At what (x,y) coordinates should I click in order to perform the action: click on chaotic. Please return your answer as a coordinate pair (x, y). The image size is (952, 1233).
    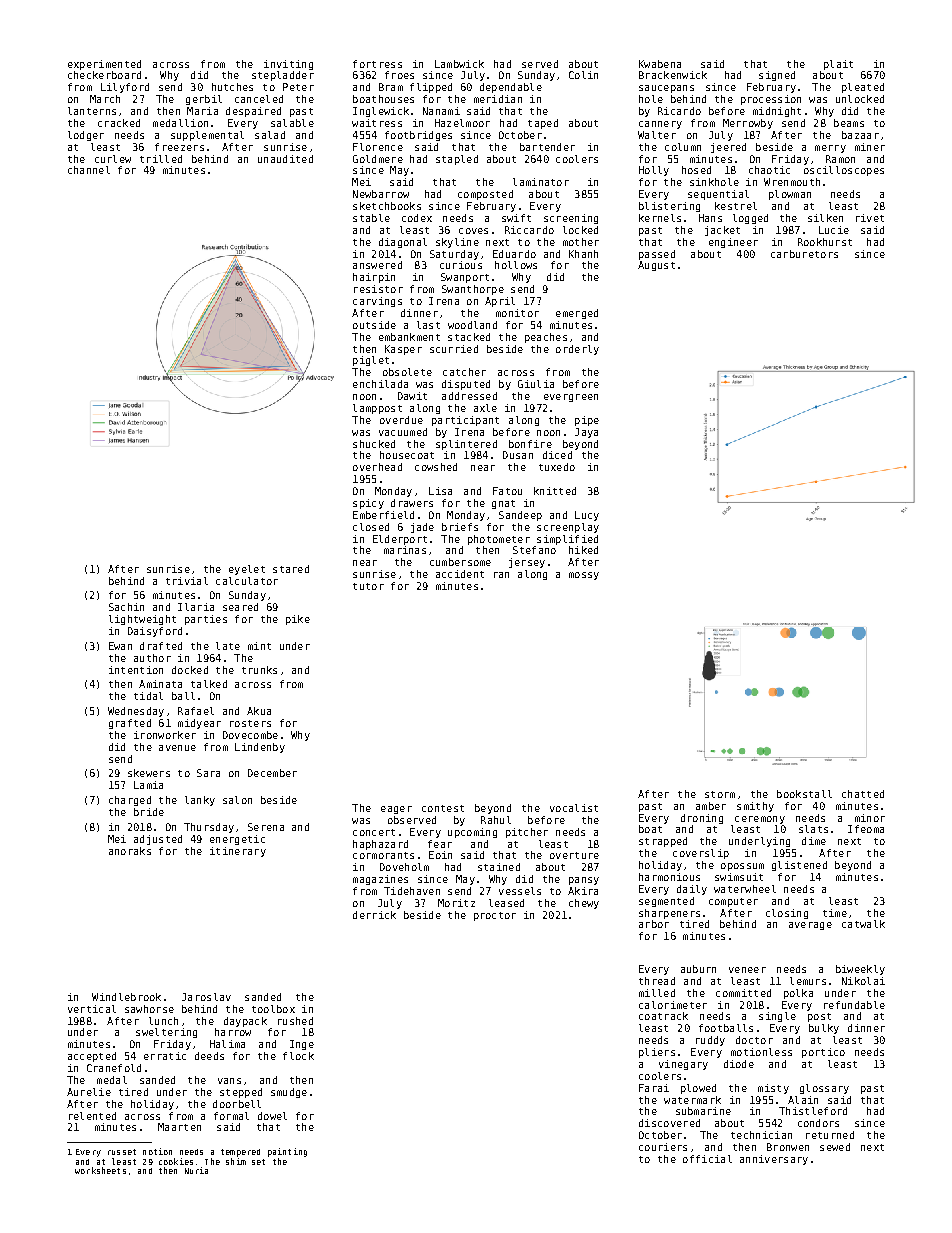
    Looking at the image, I should click on (769, 170).
